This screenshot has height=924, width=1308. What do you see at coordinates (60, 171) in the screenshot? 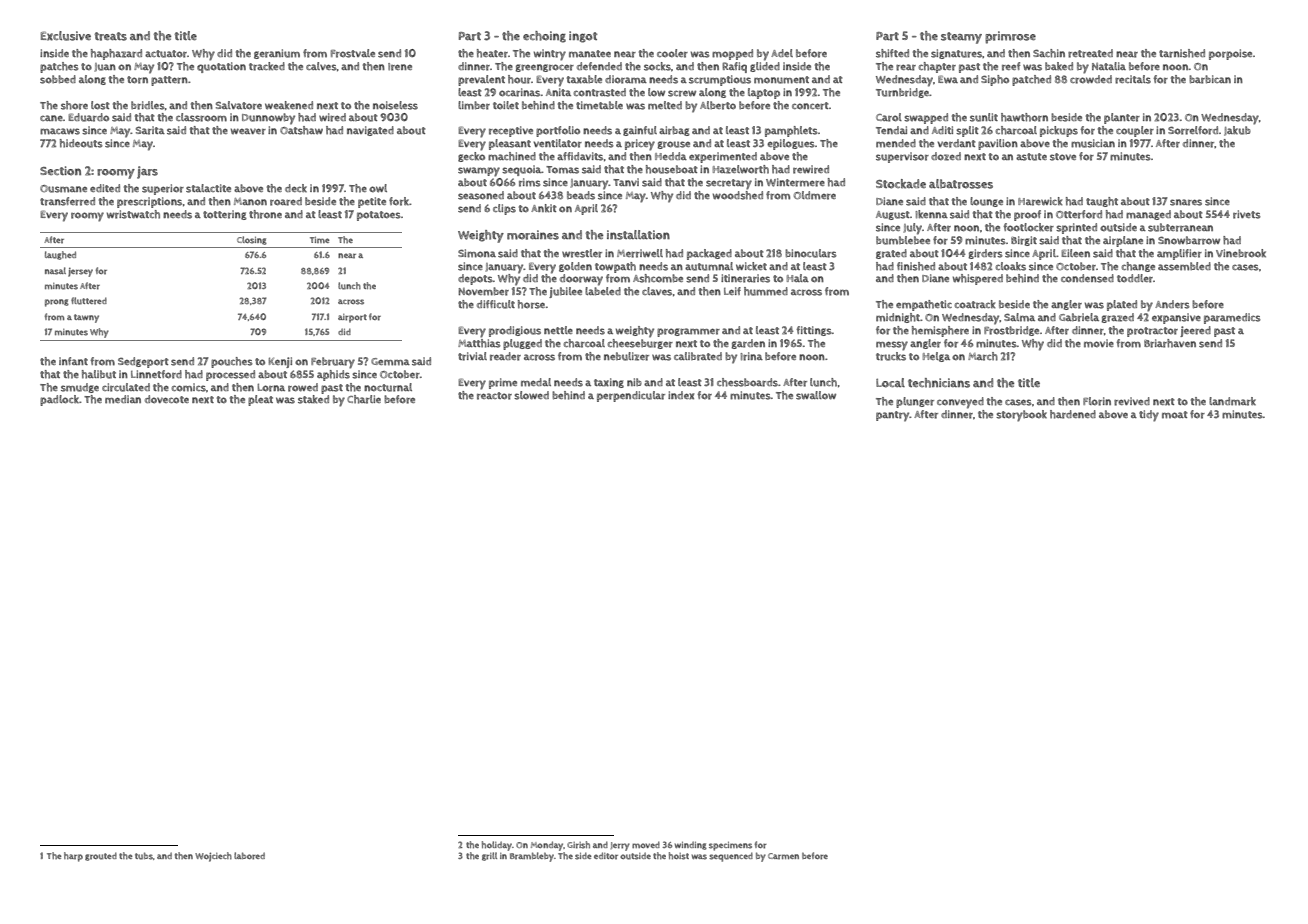
I see `Section` at bounding box center [60, 171].
